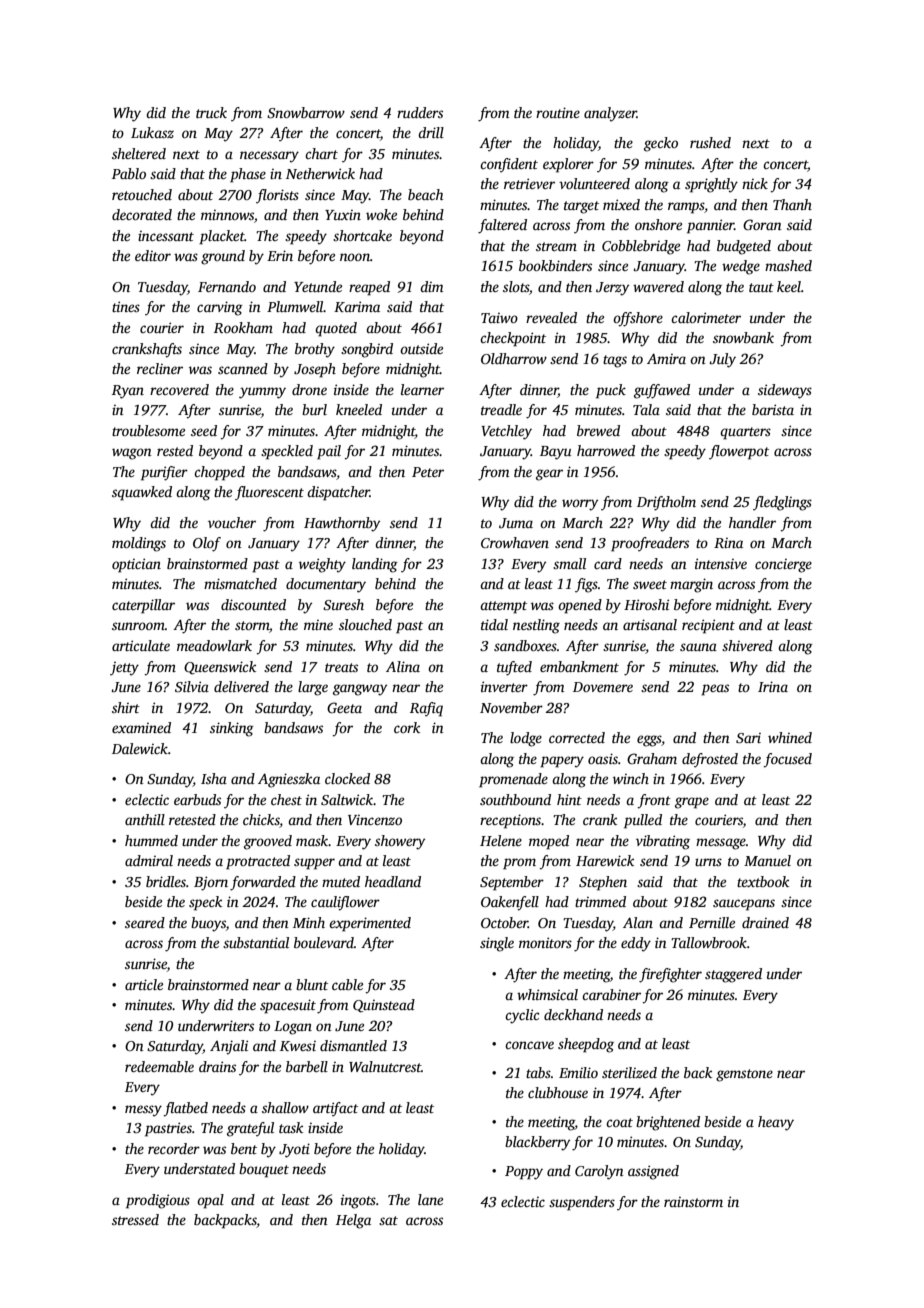 This screenshot has width=924, height=1308. What do you see at coordinates (244, 1148) in the screenshot?
I see `bent` at bounding box center [244, 1148].
